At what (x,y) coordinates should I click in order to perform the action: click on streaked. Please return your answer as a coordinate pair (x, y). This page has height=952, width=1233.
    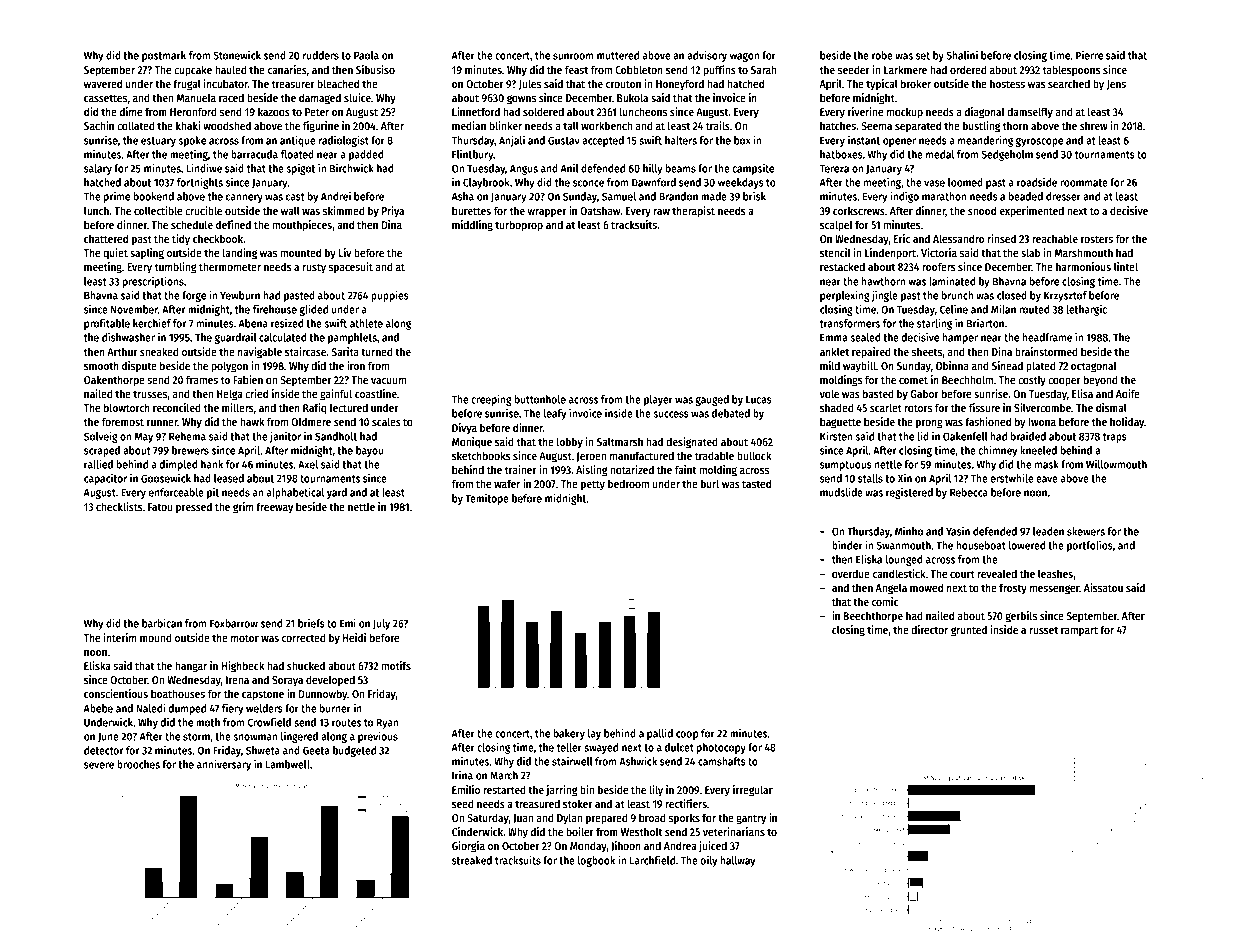
    Looking at the image, I should click on (472, 860).
